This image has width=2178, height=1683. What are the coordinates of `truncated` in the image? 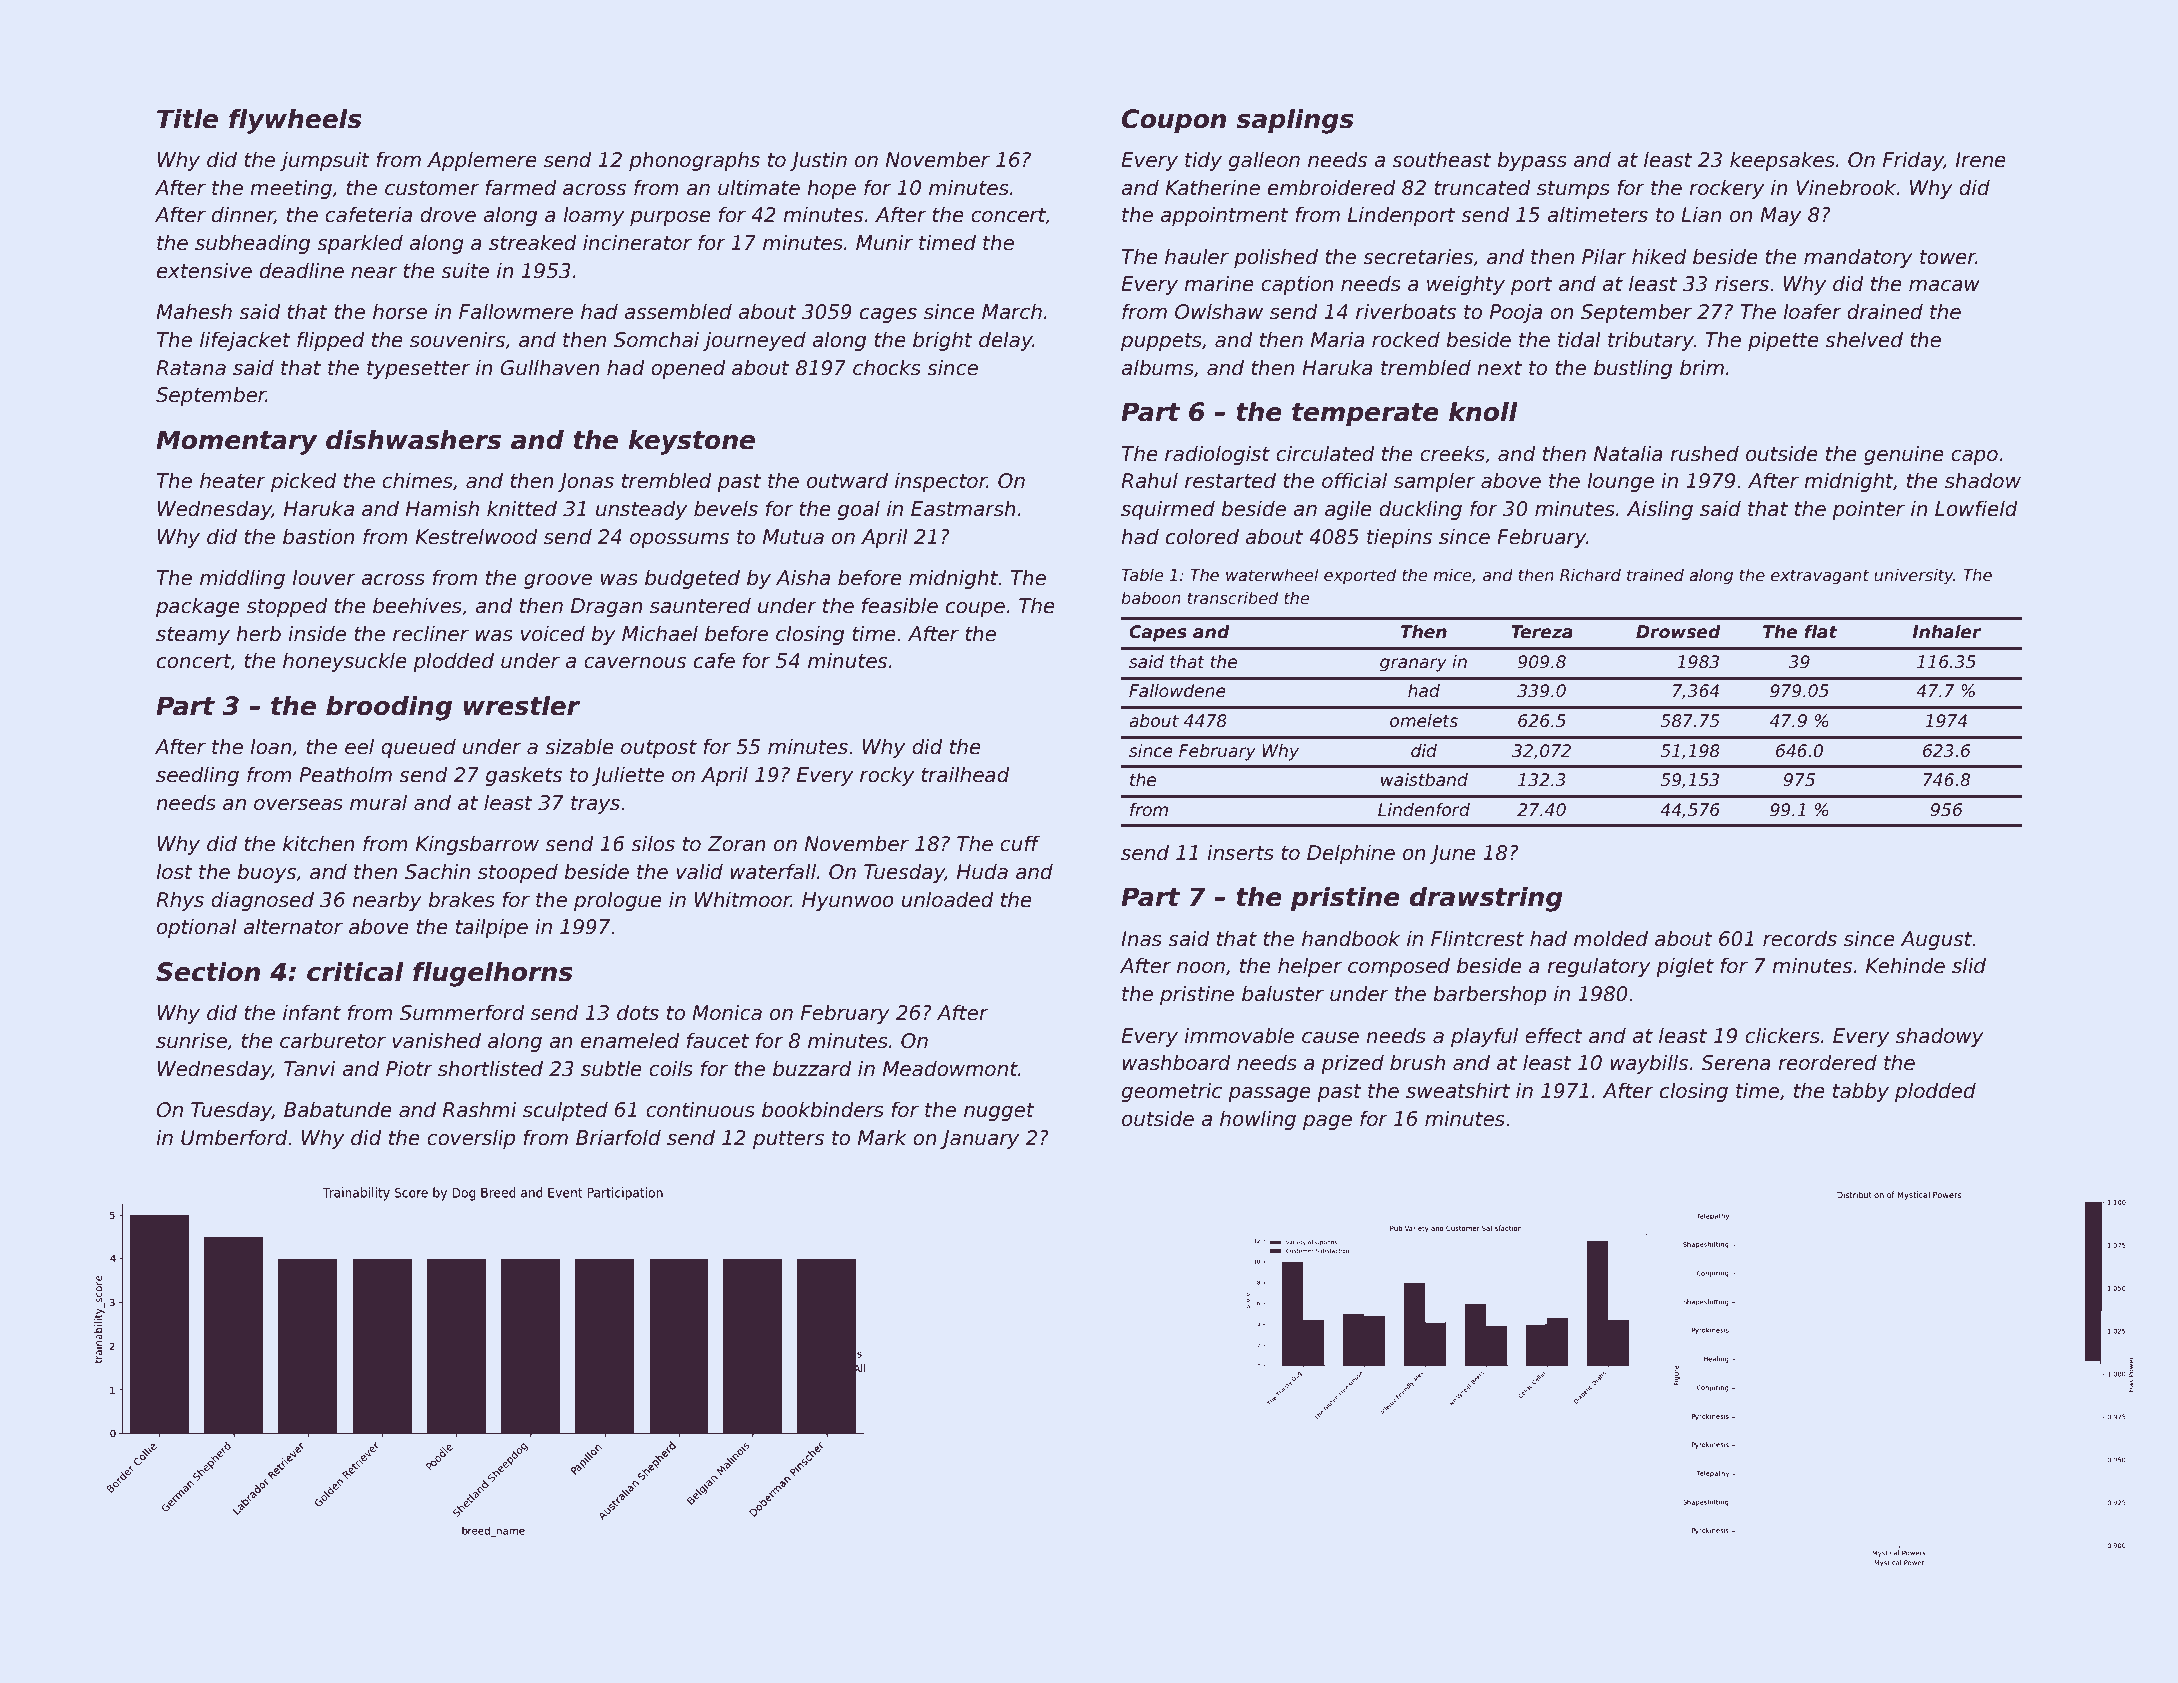 It's located at (1482, 187).
